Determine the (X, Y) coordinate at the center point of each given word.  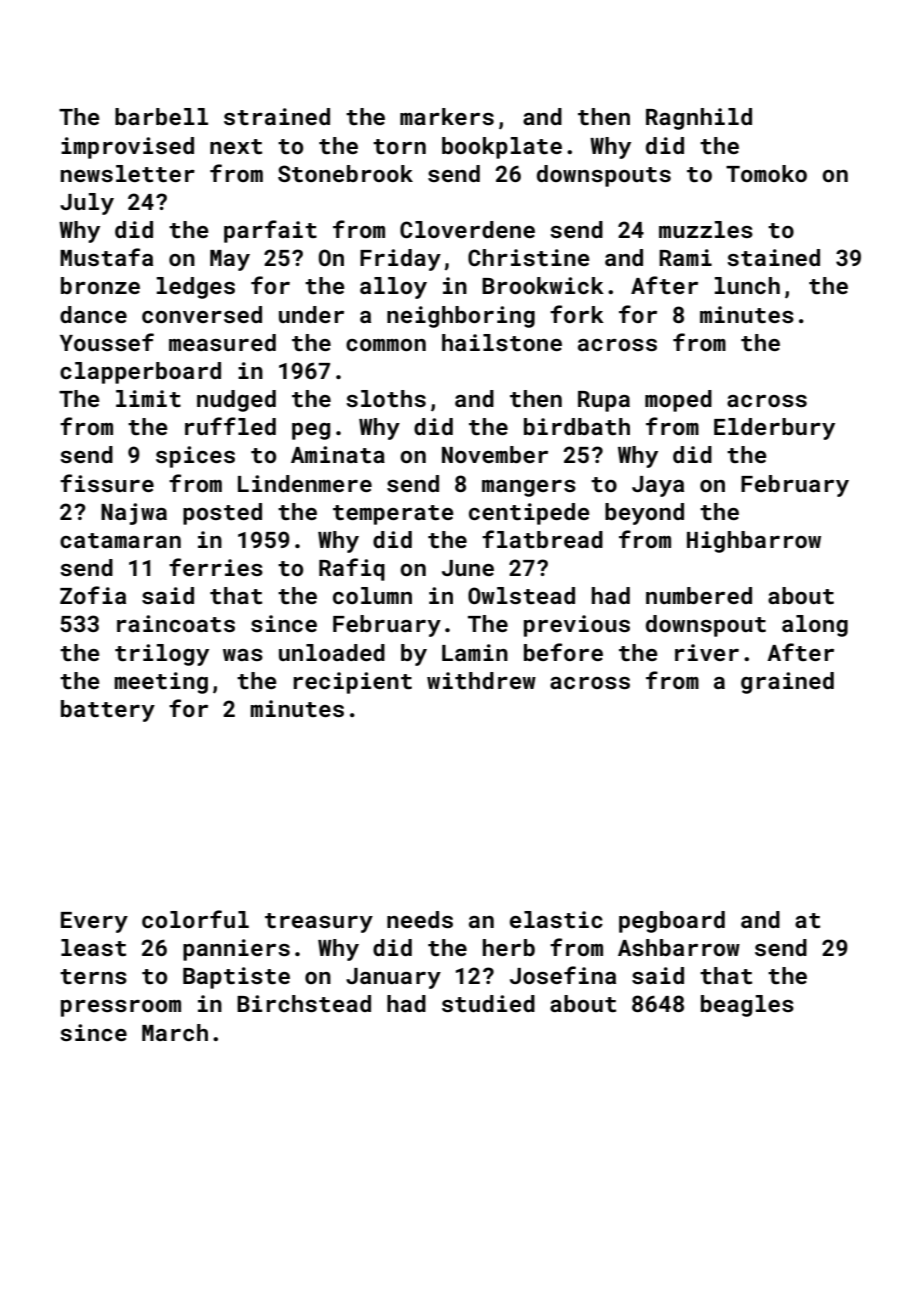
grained (787, 683)
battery (108, 711)
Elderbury (774, 429)
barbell (161, 116)
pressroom (121, 1008)
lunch (747, 285)
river (707, 652)
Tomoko (766, 173)
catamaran (120, 540)
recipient (352, 683)
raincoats (176, 623)
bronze (100, 285)
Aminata (338, 454)
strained (277, 116)
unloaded (332, 652)
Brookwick (543, 285)
